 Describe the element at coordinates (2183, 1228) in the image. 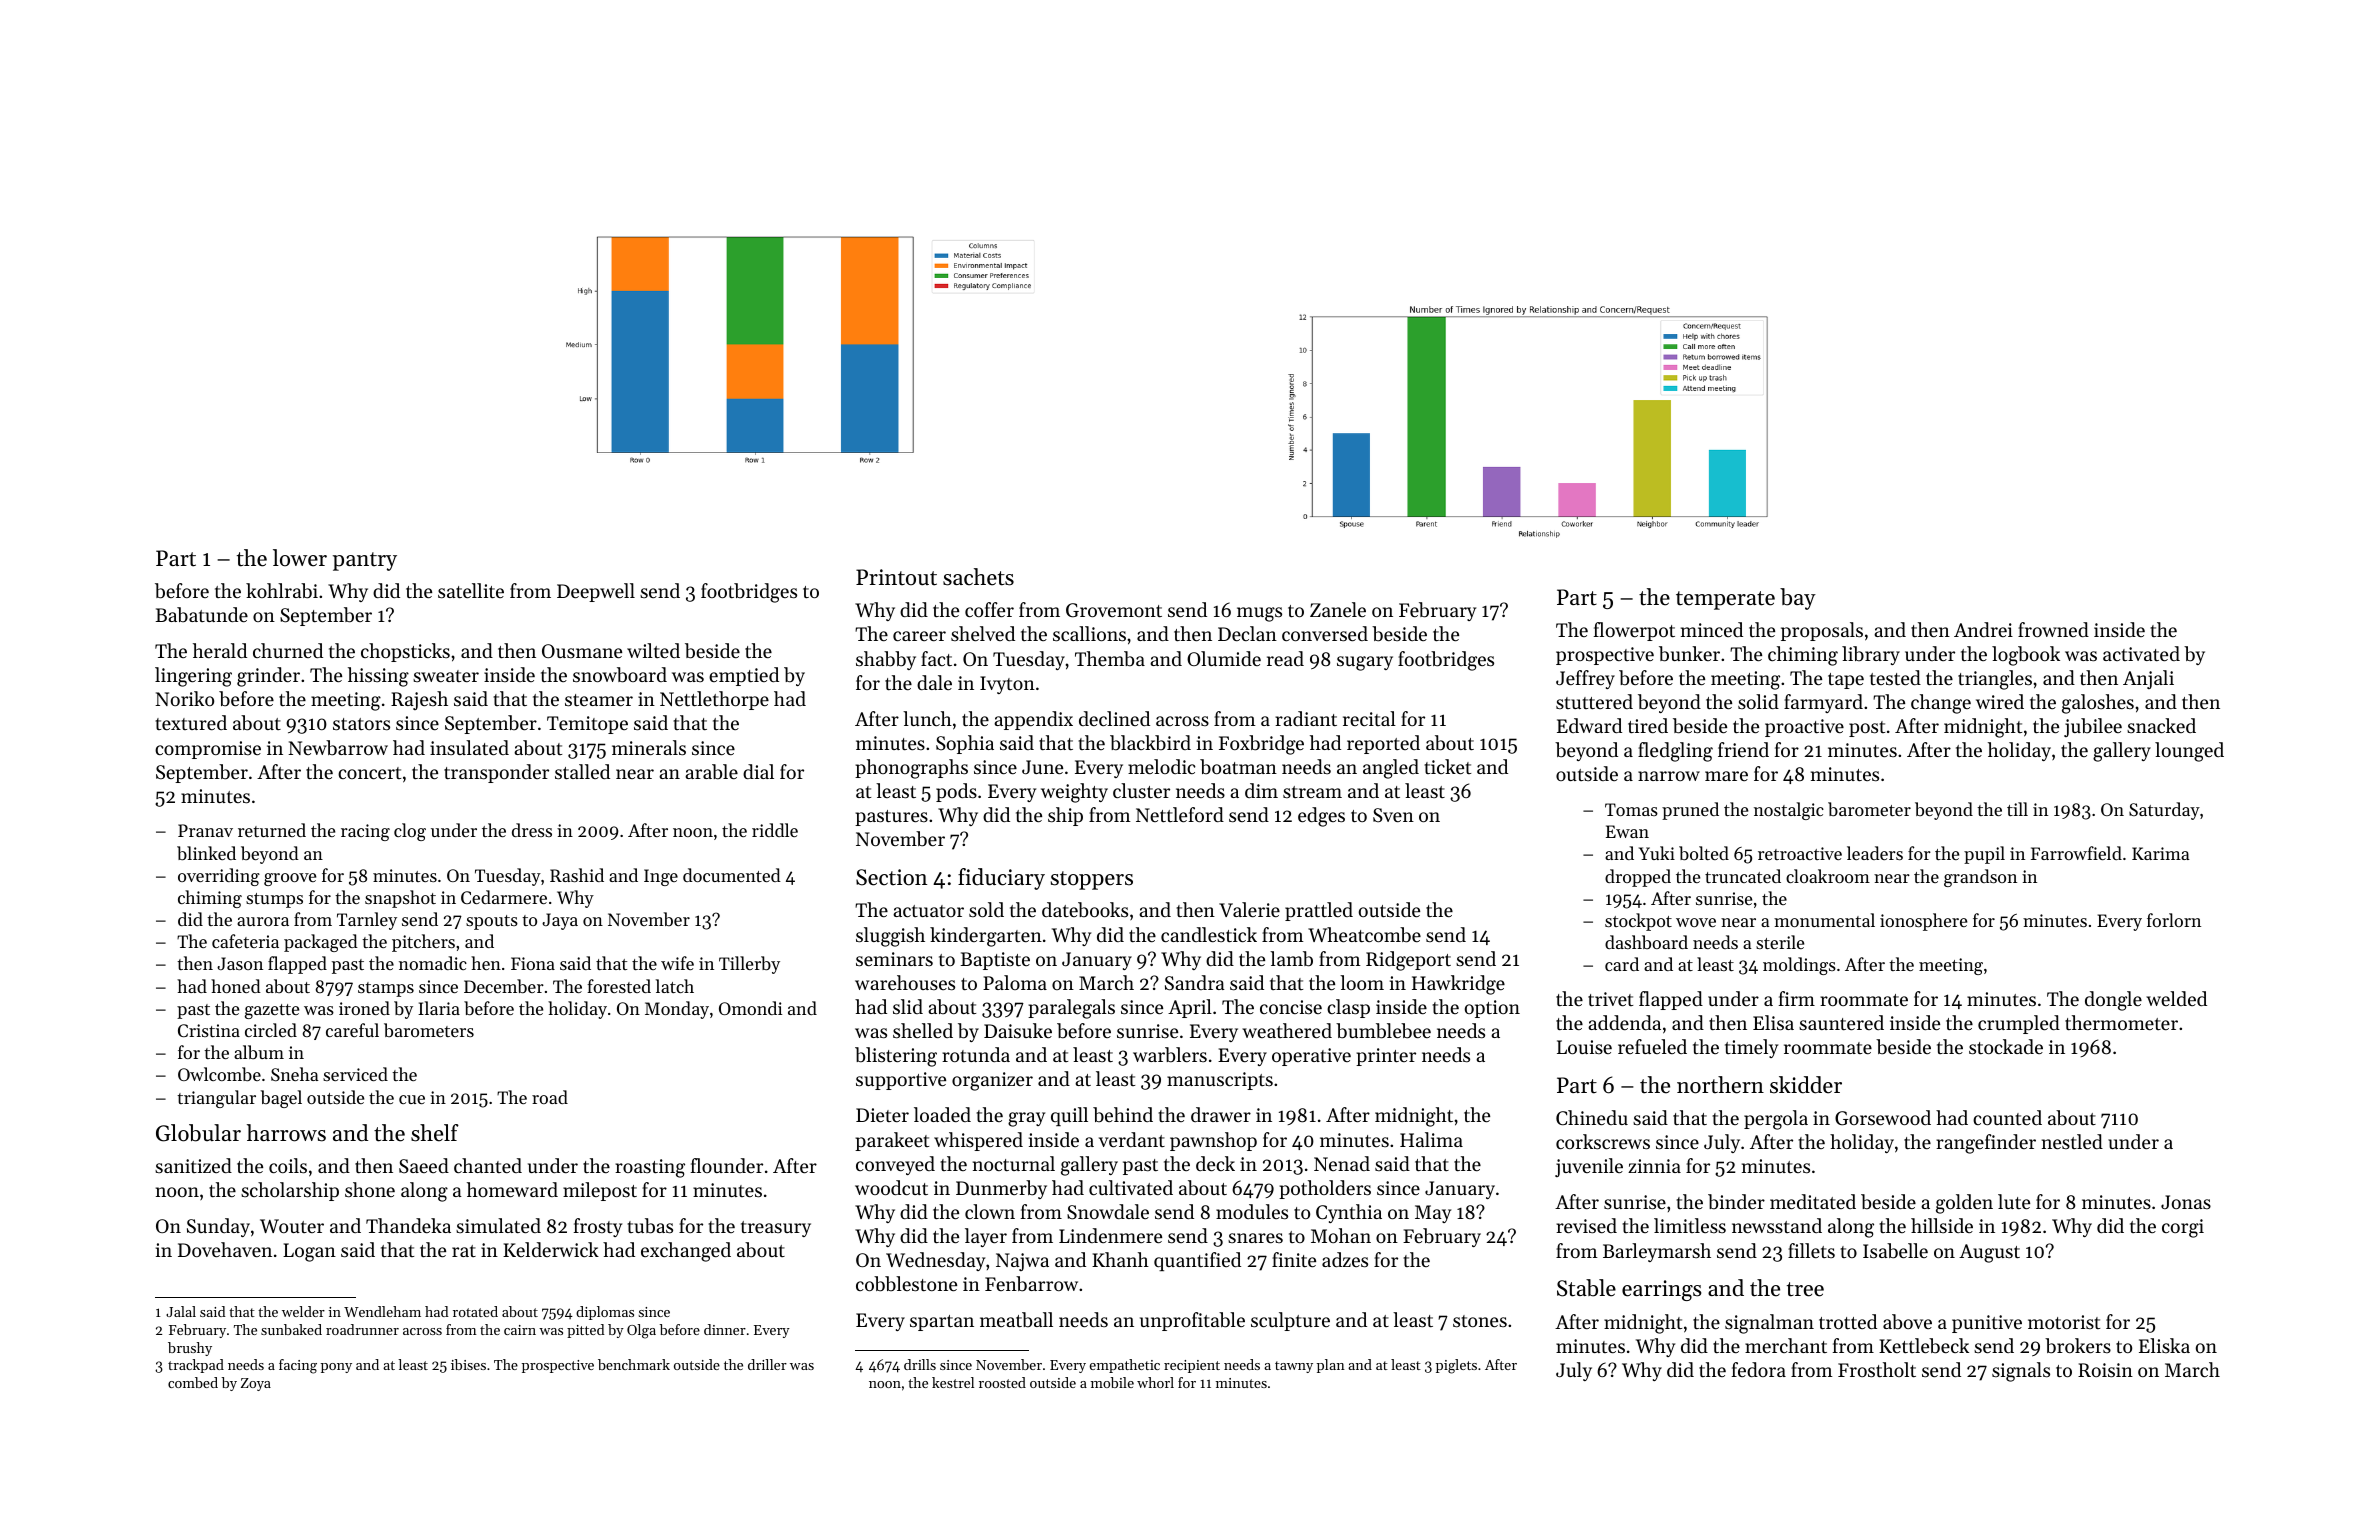

I see `corgi` at that location.
